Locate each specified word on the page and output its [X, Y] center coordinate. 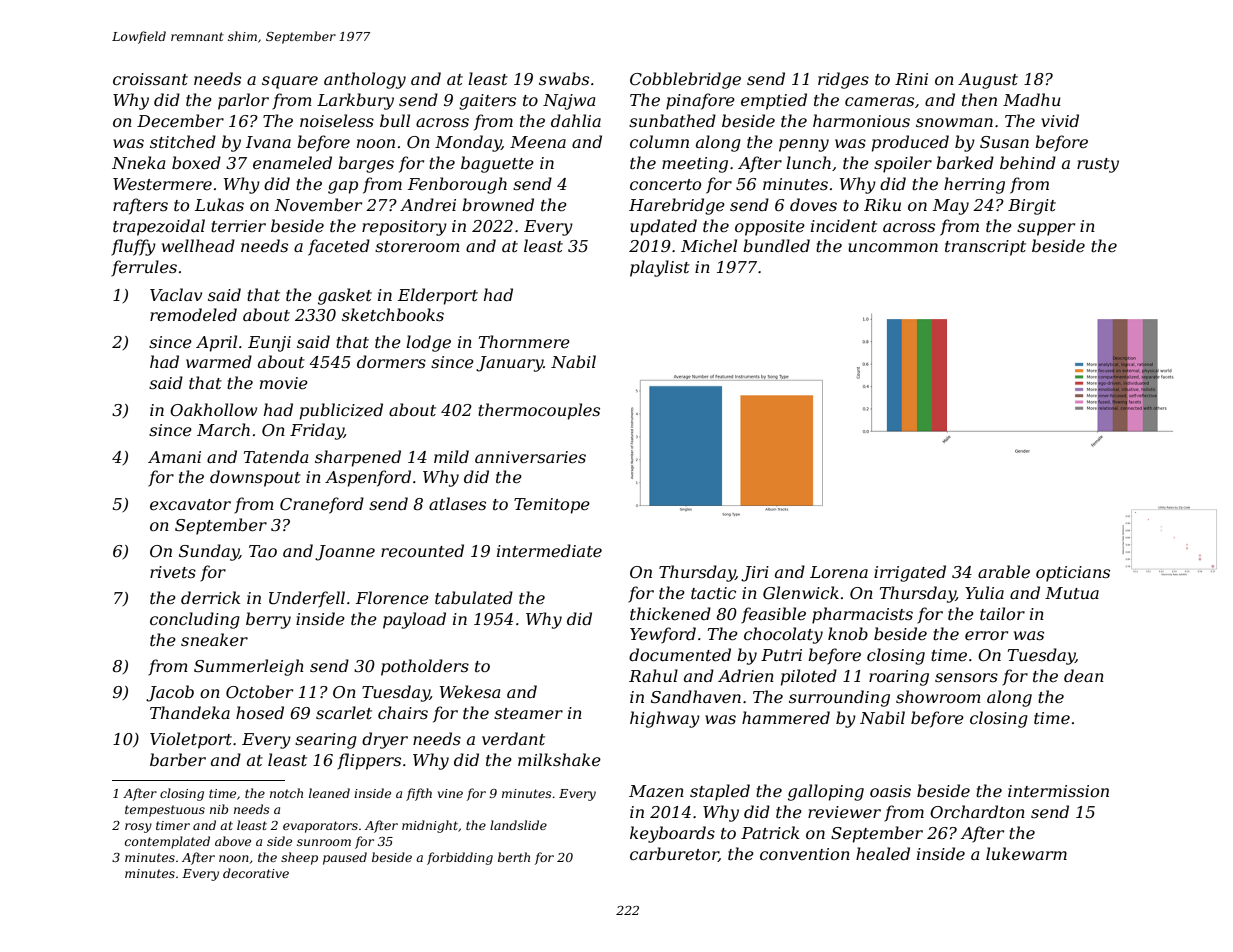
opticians [1073, 574]
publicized [341, 411]
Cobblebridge [685, 80]
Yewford [663, 635]
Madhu [1032, 99]
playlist [660, 268]
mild [451, 456]
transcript [985, 248]
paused [345, 858]
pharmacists [862, 615]
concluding [195, 620]
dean [1084, 675]
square [290, 82]
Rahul [653, 675]
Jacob [170, 693]
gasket [345, 296]
